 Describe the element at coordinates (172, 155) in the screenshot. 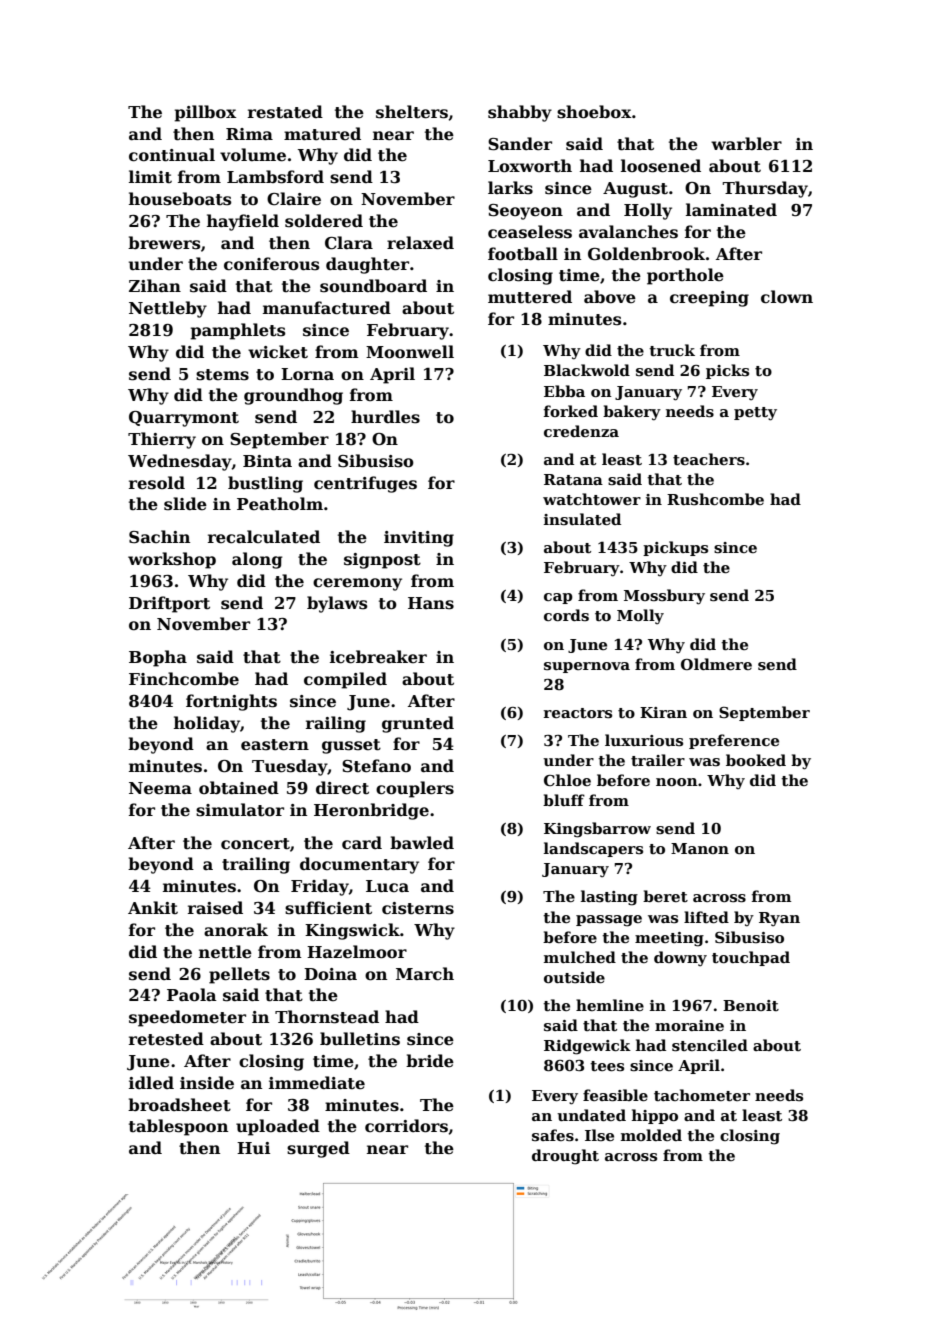

I see `continual` at that location.
